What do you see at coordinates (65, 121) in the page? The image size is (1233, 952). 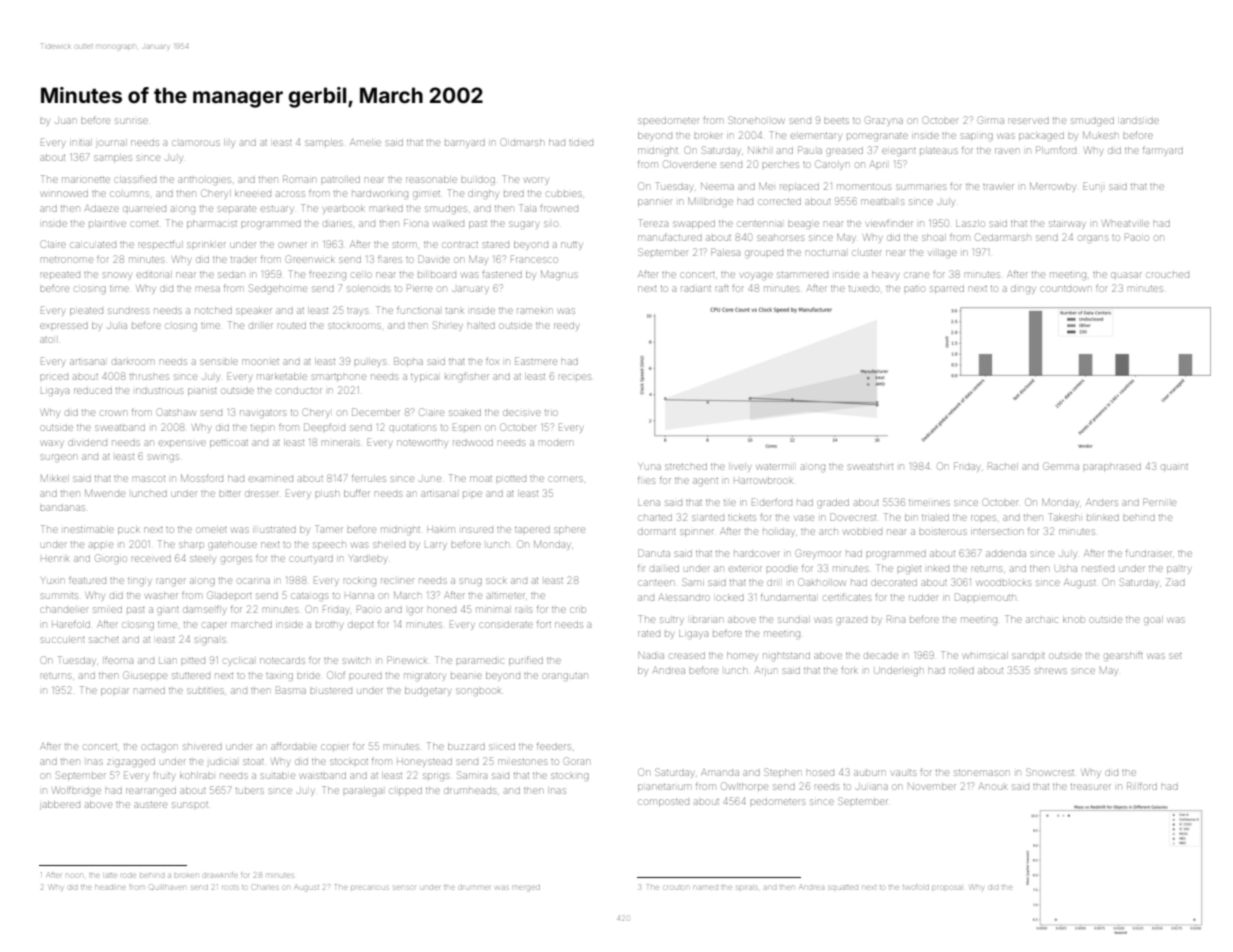 I see `Juan` at bounding box center [65, 121].
